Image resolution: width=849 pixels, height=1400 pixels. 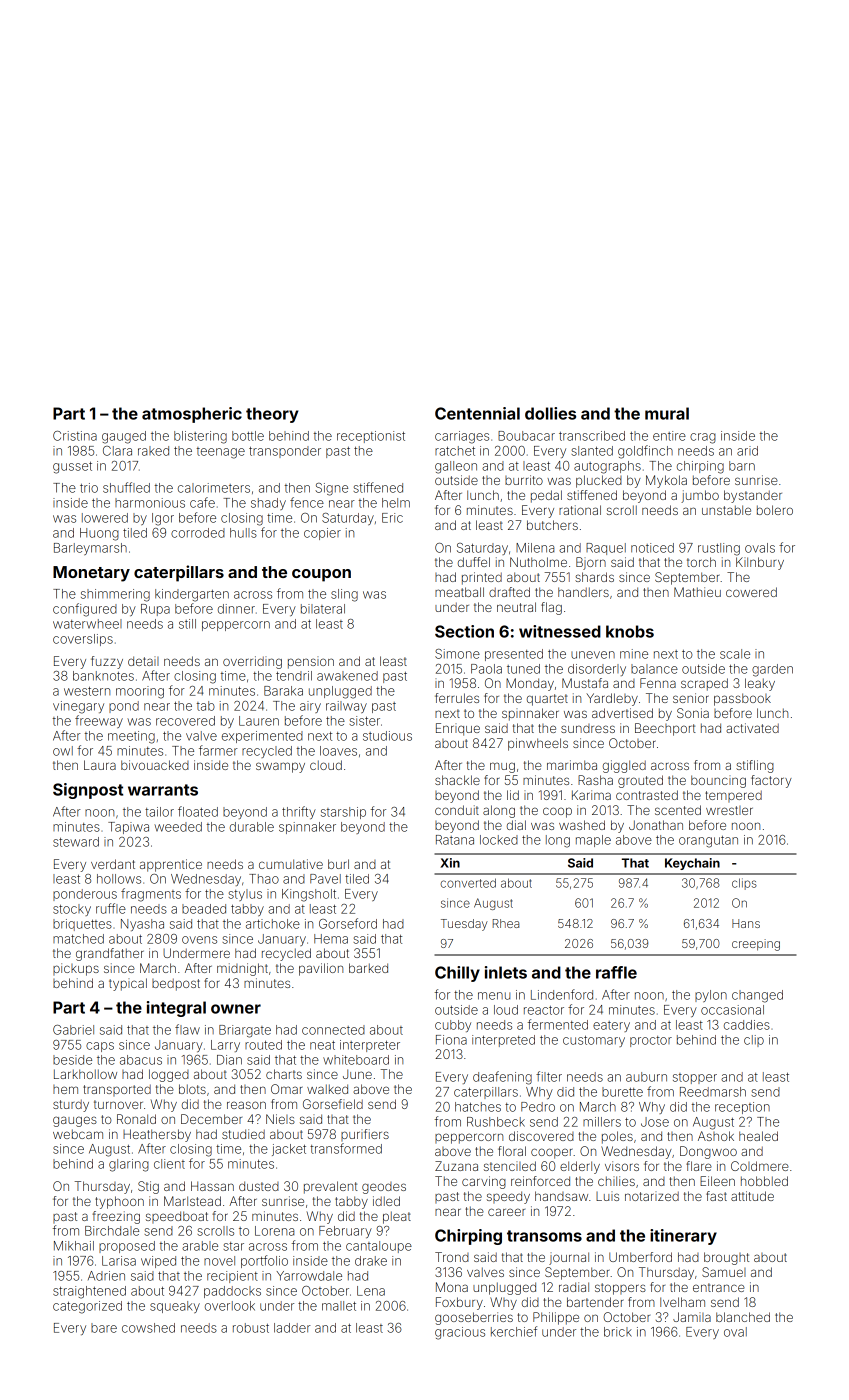 I want to click on Samuel, so click(x=724, y=1272).
